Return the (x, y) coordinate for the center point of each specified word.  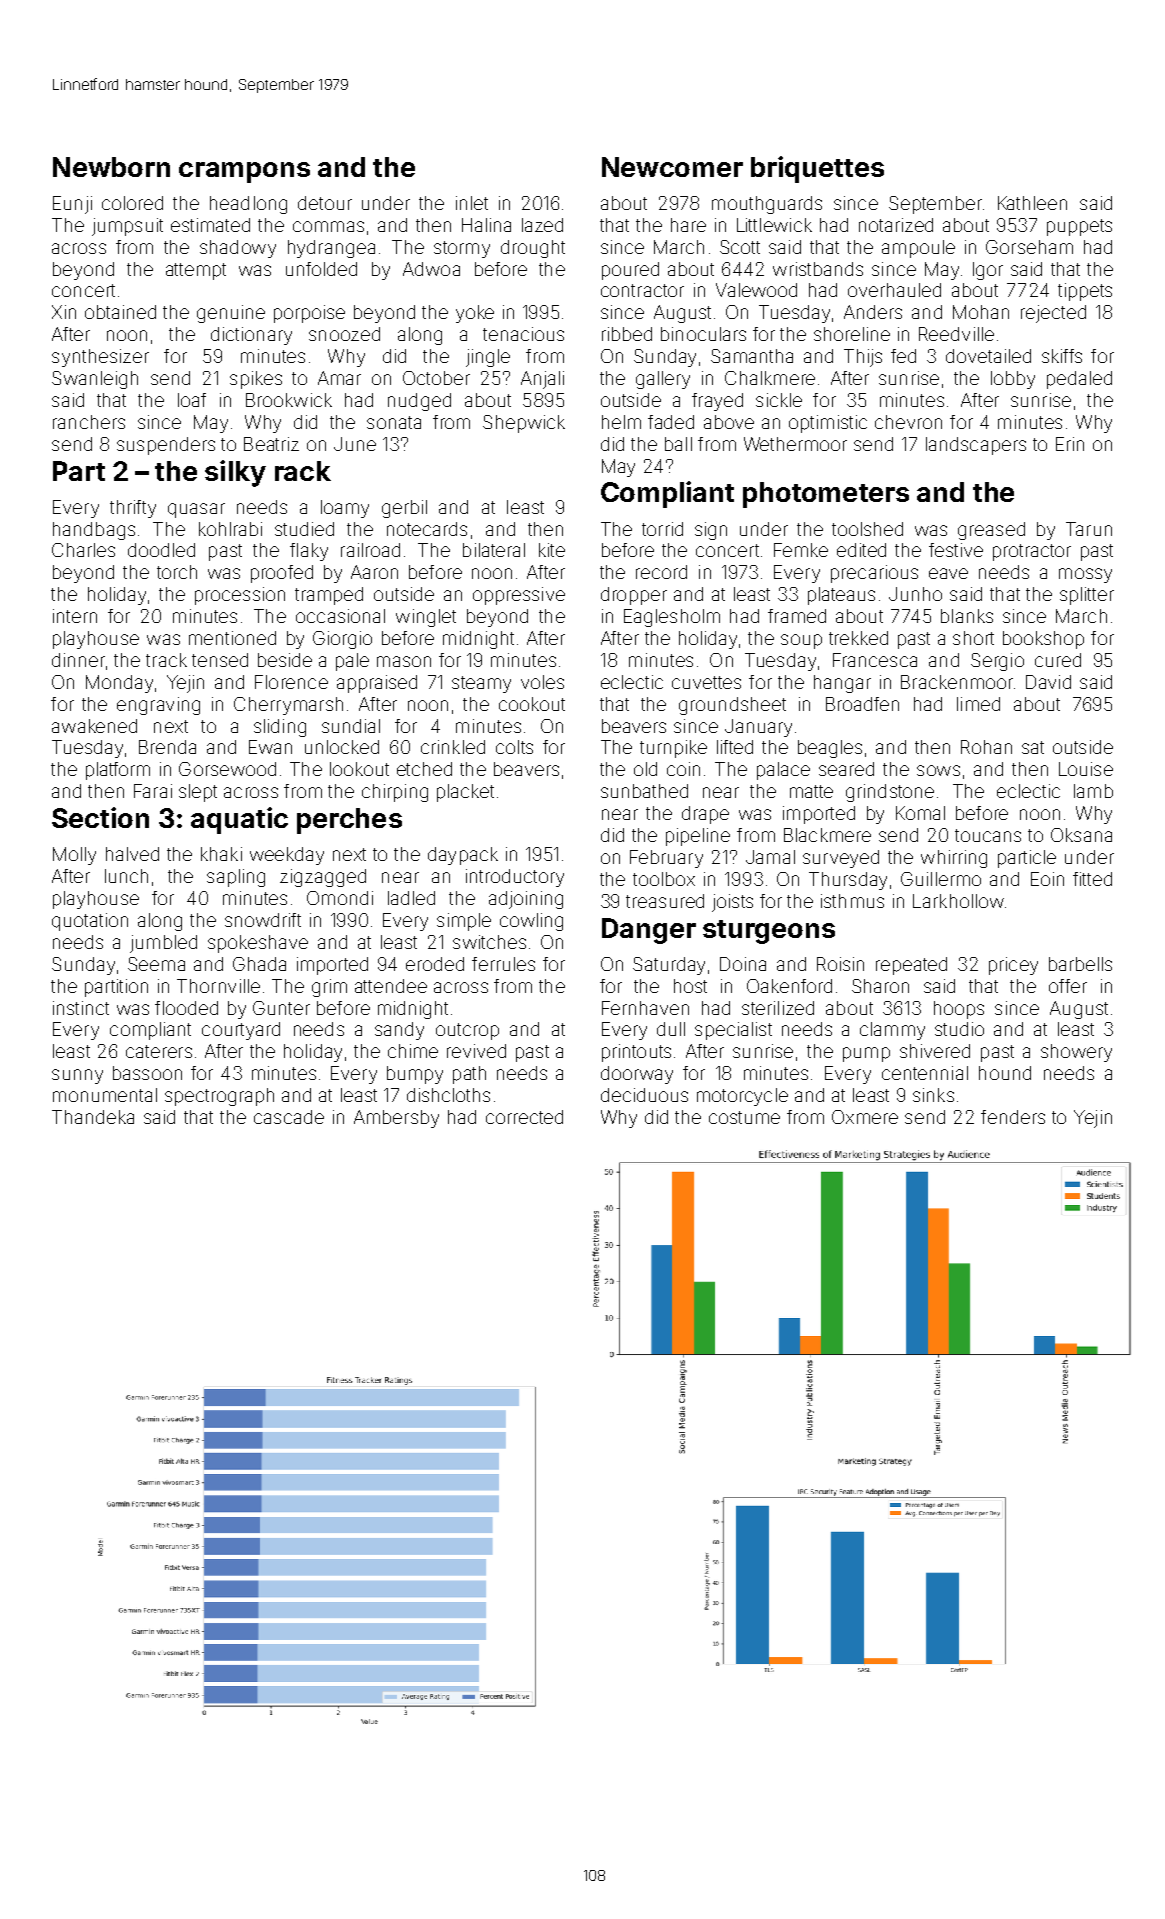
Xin (64, 312)
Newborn (111, 167)
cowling (531, 922)
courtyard (241, 1031)
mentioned (232, 638)
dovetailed (988, 356)
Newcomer (672, 167)
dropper (634, 596)
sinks (933, 1095)
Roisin (840, 964)
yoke (475, 314)
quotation (90, 922)
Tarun (1089, 529)
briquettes (817, 169)
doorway (637, 1075)
